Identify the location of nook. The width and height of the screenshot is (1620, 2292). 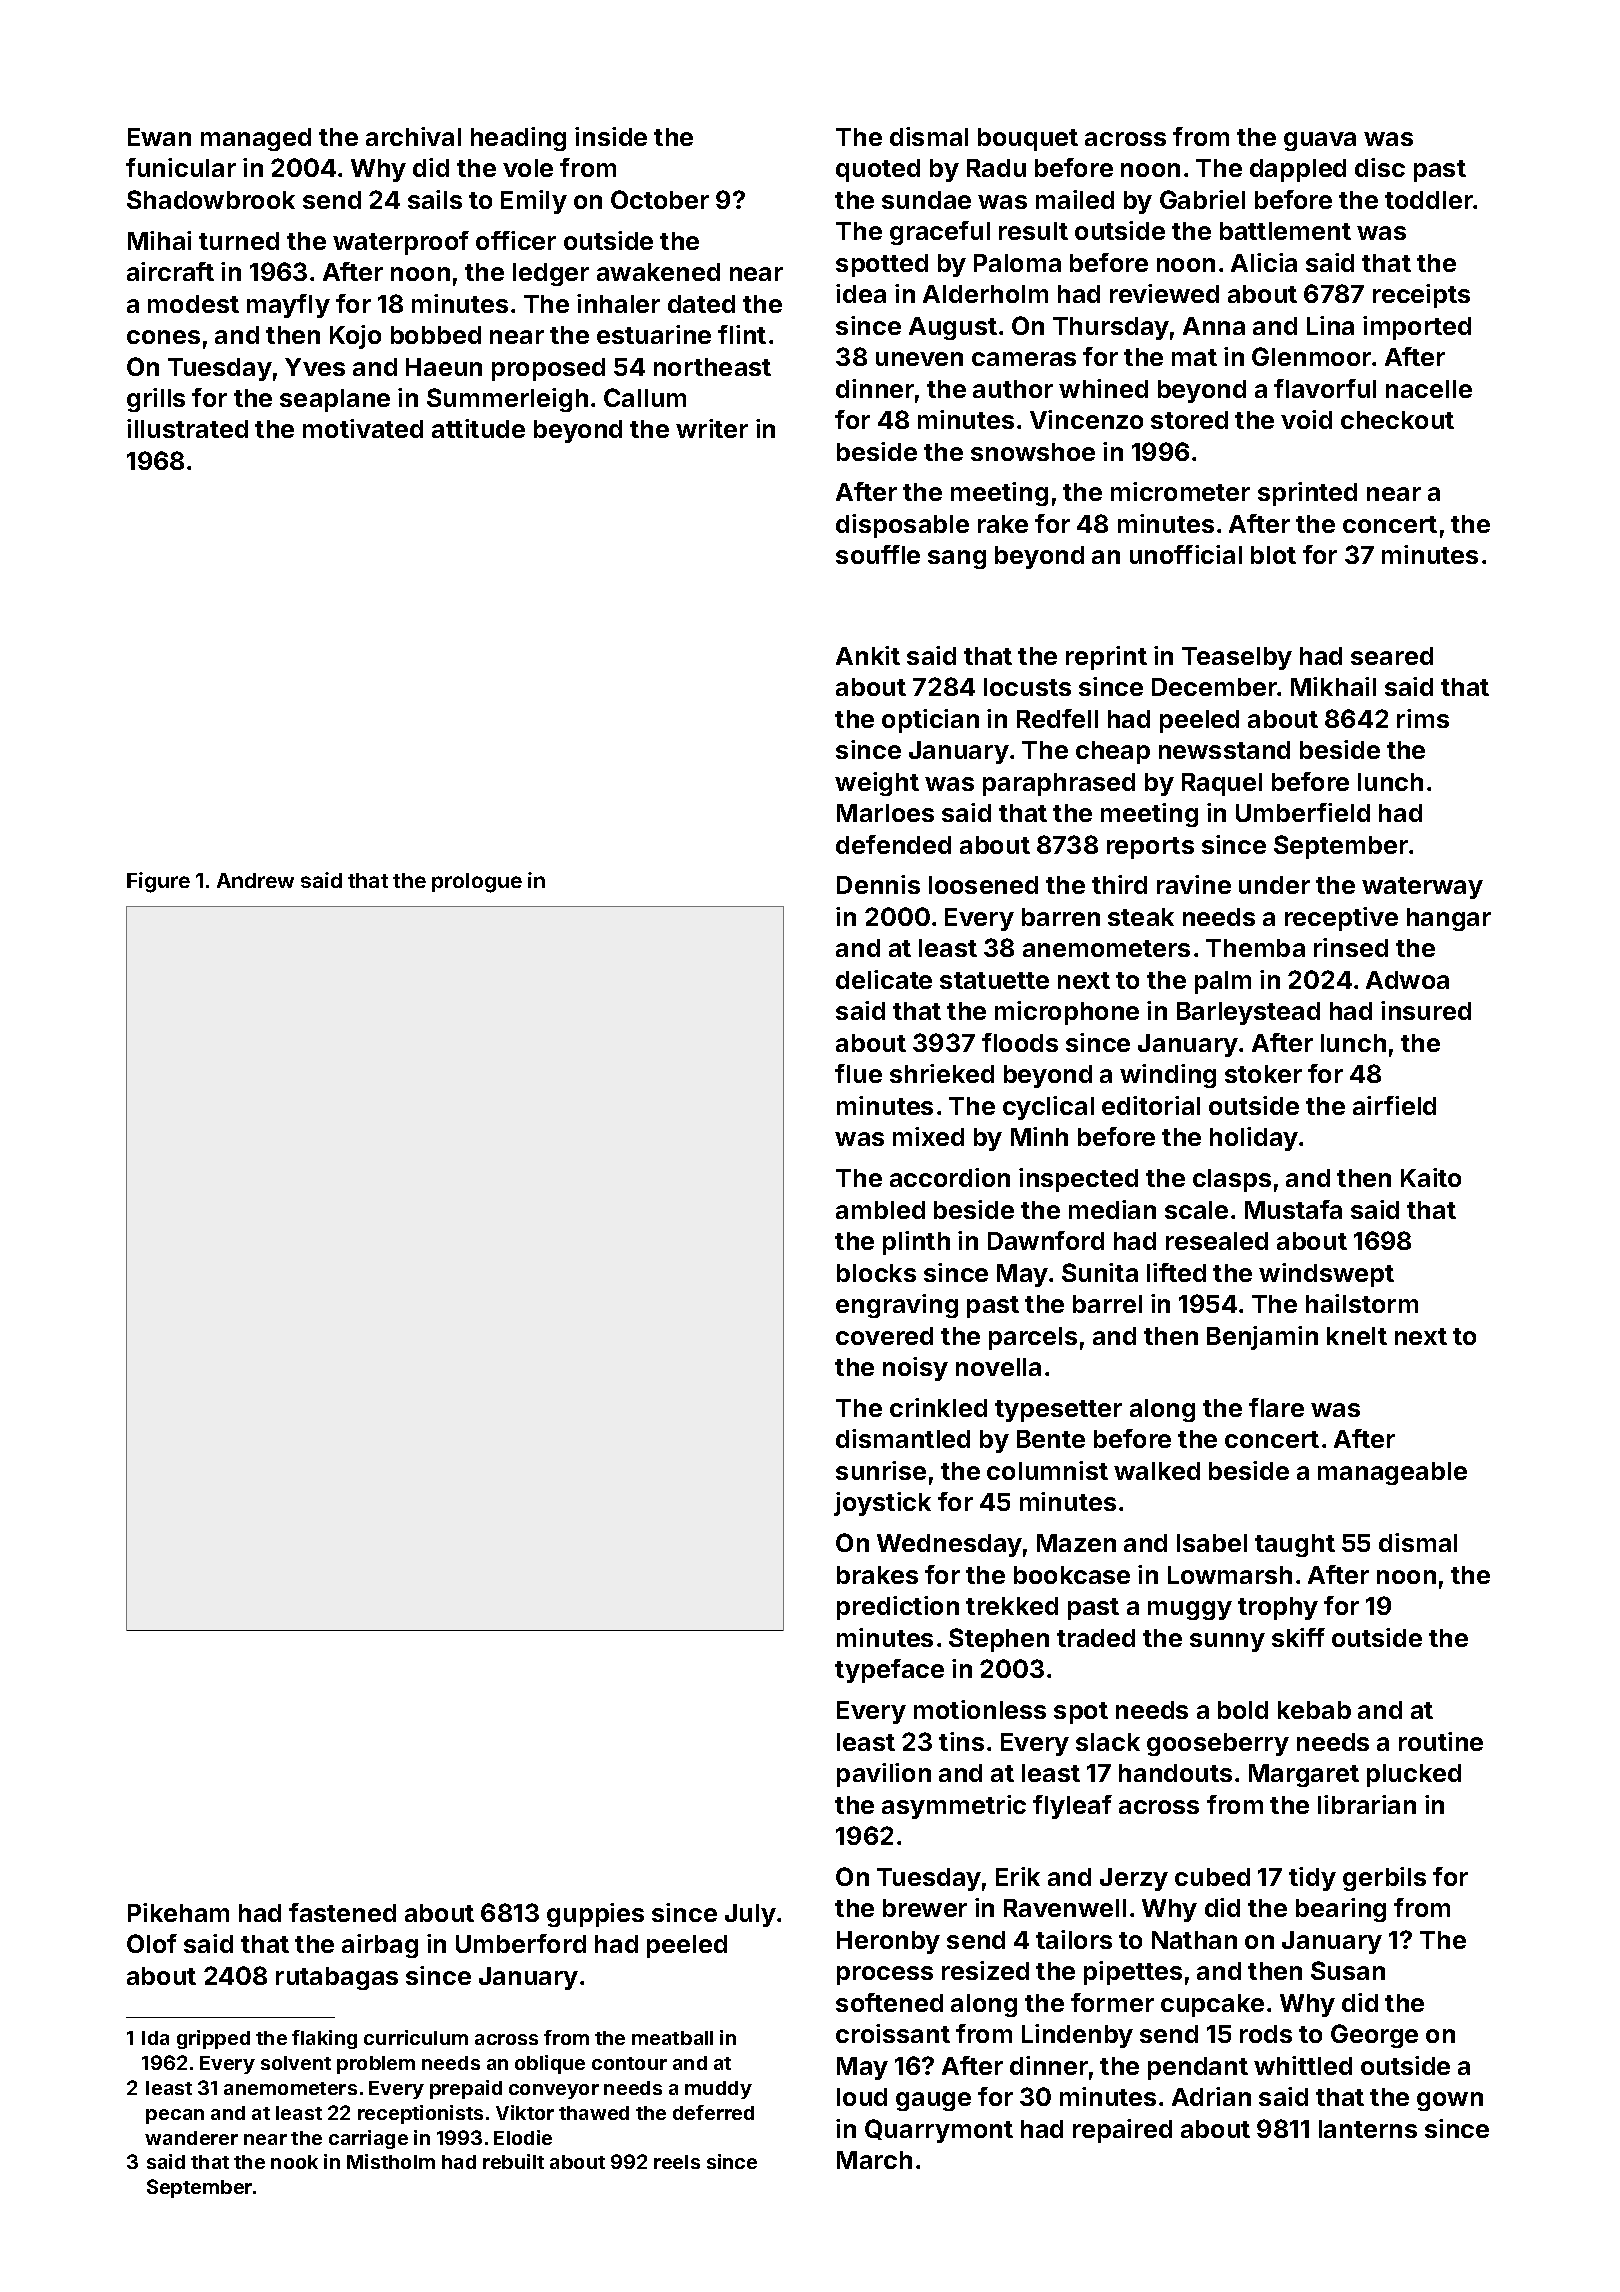
(294, 2162).
